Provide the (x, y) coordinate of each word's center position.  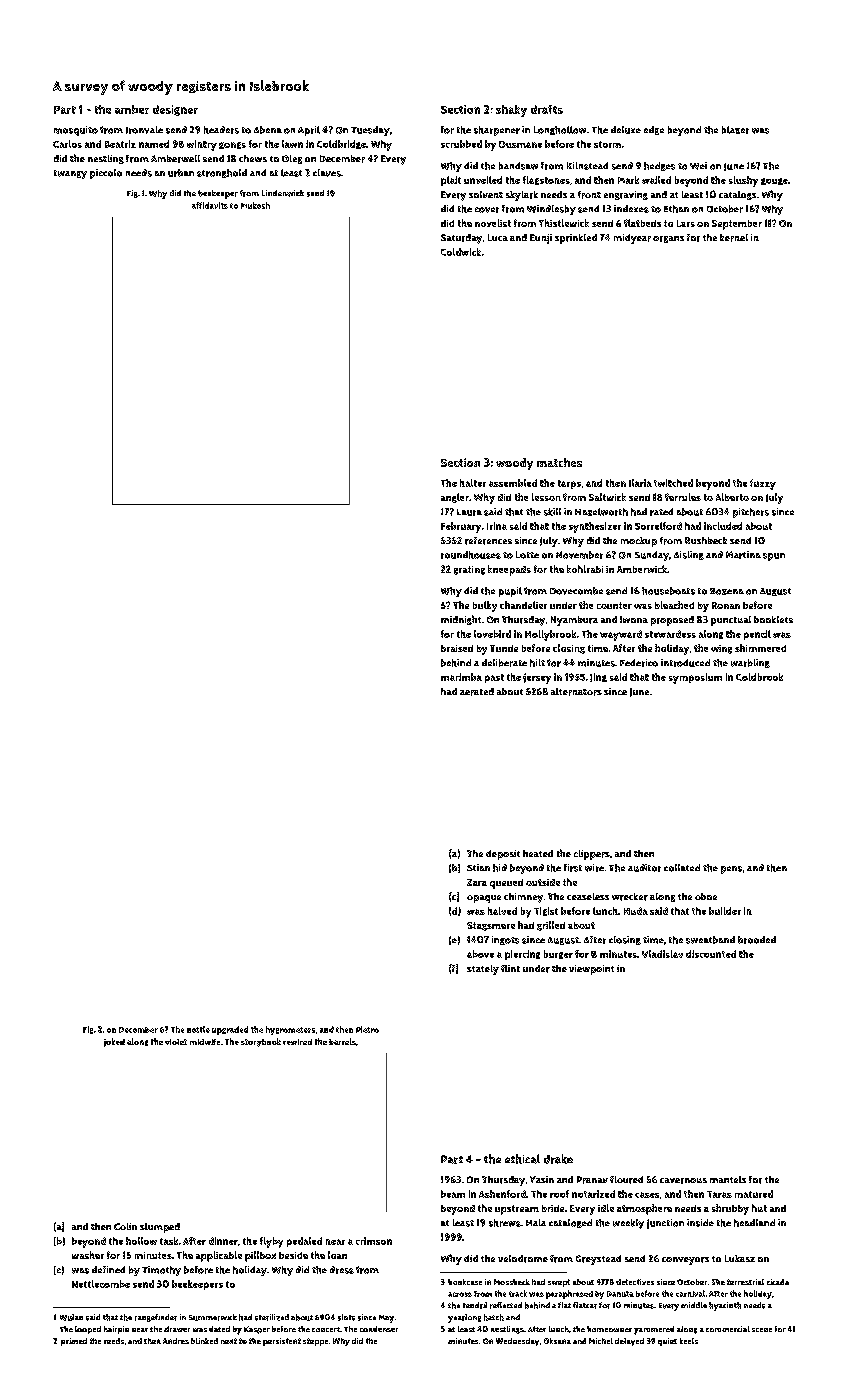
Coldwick (461, 252)
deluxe (626, 130)
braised (457, 648)
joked (114, 1042)
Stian (478, 867)
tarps (569, 484)
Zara (477, 882)
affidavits (210, 205)
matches (559, 462)
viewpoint (591, 970)
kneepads (509, 570)
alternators (576, 692)
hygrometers (290, 1030)
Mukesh (255, 205)
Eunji (541, 239)
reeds (114, 1341)
